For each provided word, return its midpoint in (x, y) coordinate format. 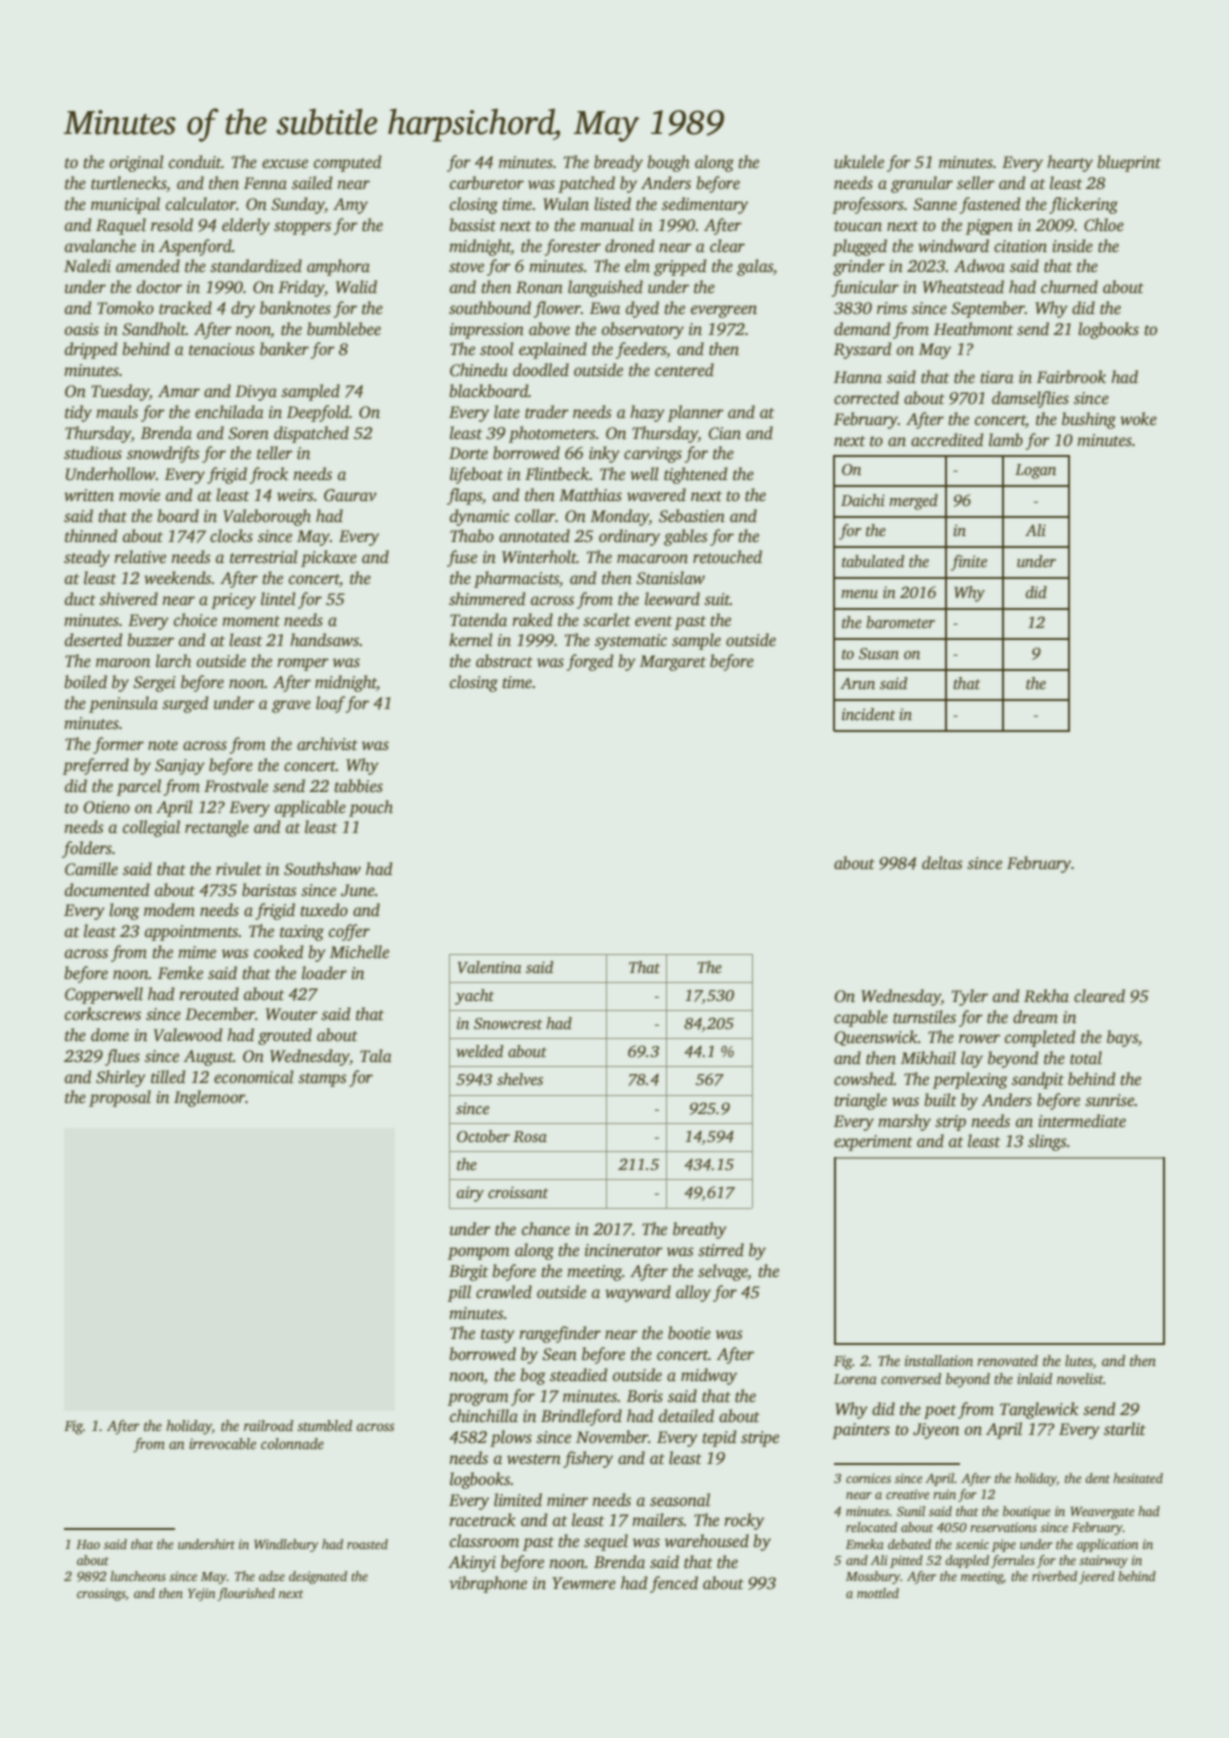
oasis (82, 329)
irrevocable (222, 1443)
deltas (942, 863)
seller (976, 183)
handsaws (324, 640)
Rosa (530, 1137)
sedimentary (705, 205)
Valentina (490, 967)
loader (324, 973)
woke (1138, 419)
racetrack (482, 1520)
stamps (322, 1080)
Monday (619, 517)
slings (1047, 1142)
